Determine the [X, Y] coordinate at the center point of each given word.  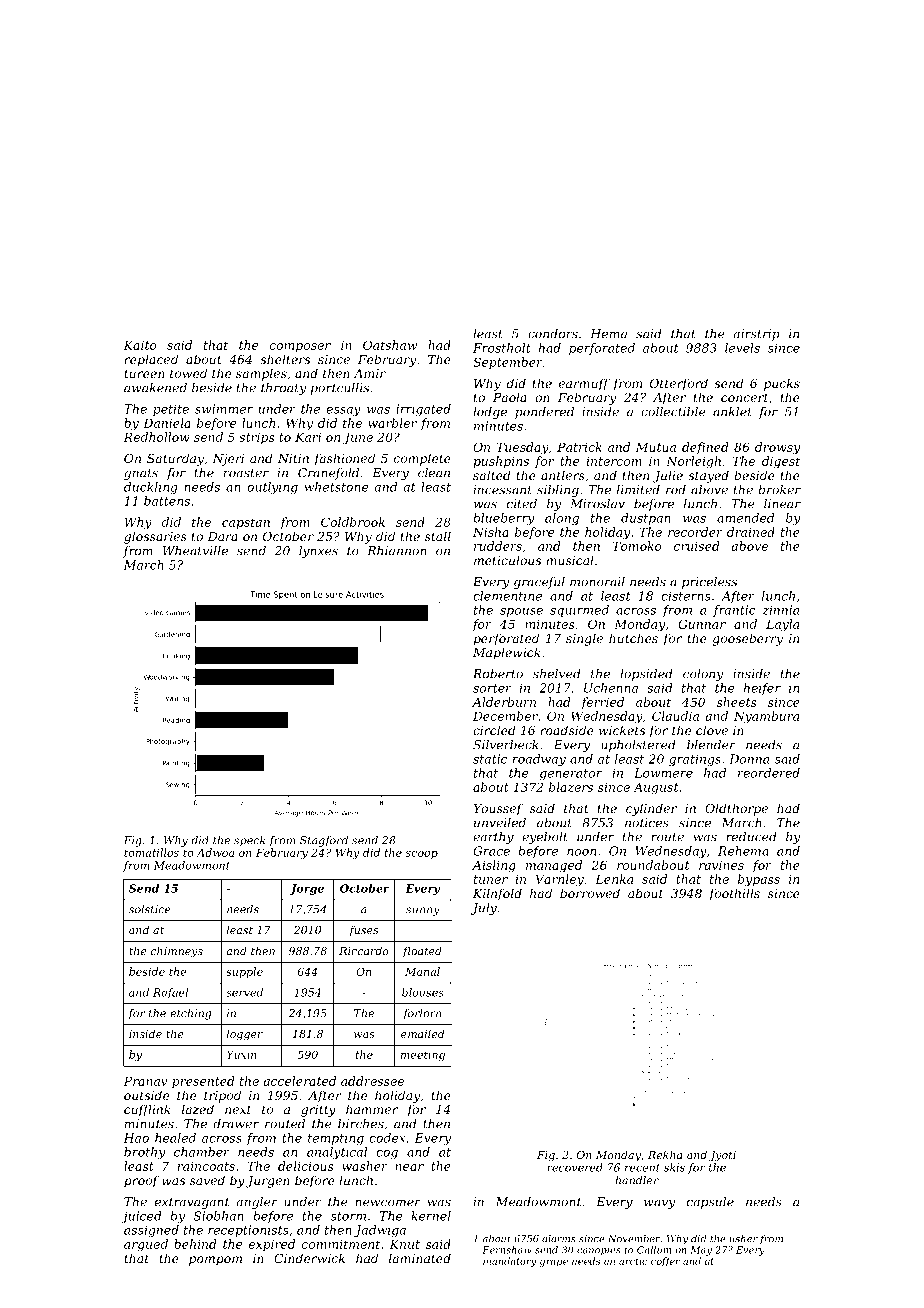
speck [249, 841]
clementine [507, 596]
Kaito [140, 345]
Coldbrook [353, 522]
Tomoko [637, 546]
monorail [597, 582]
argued [146, 1245]
